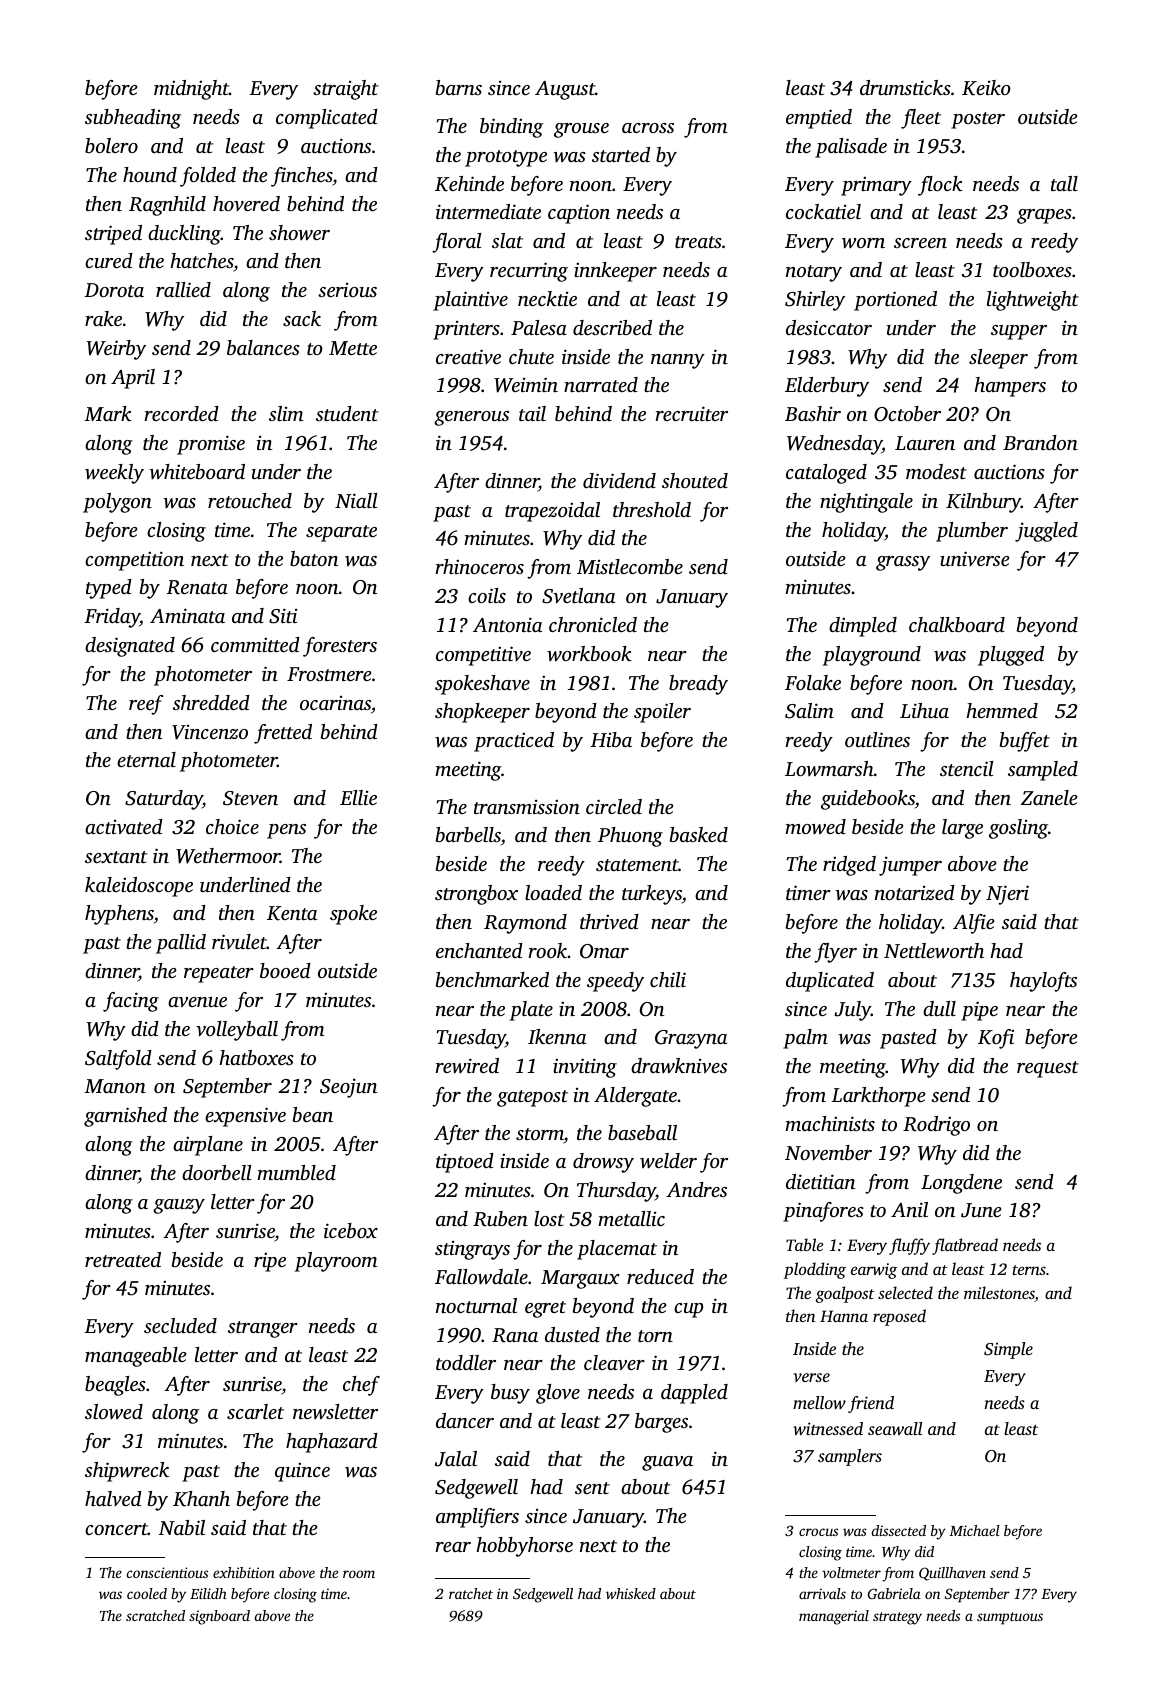  What do you see at coordinates (852, 1011) in the screenshot?
I see `July` at bounding box center [852, 1011].
